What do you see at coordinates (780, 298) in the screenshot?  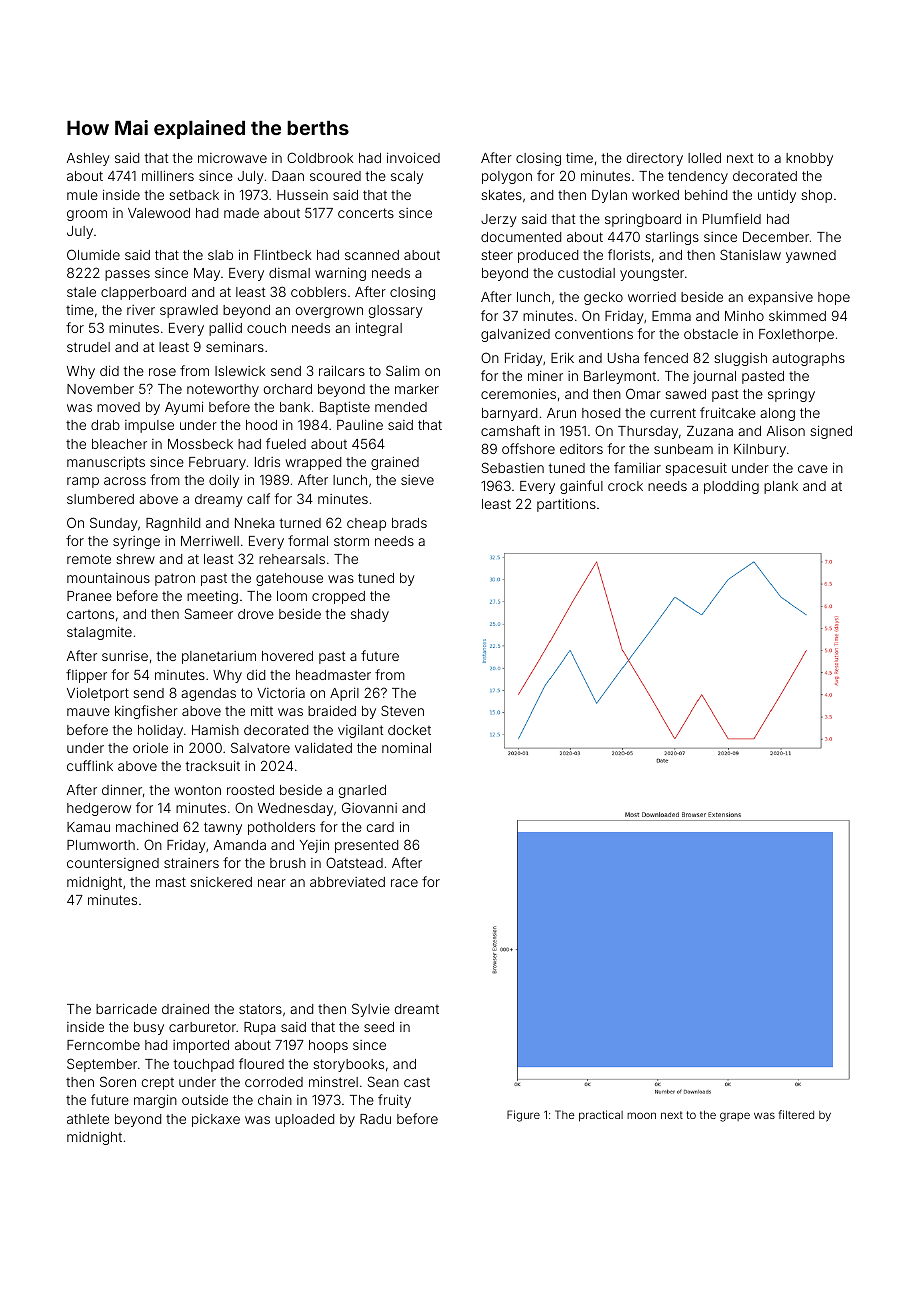 I see `expansive` at bounding box center [780, 298].
